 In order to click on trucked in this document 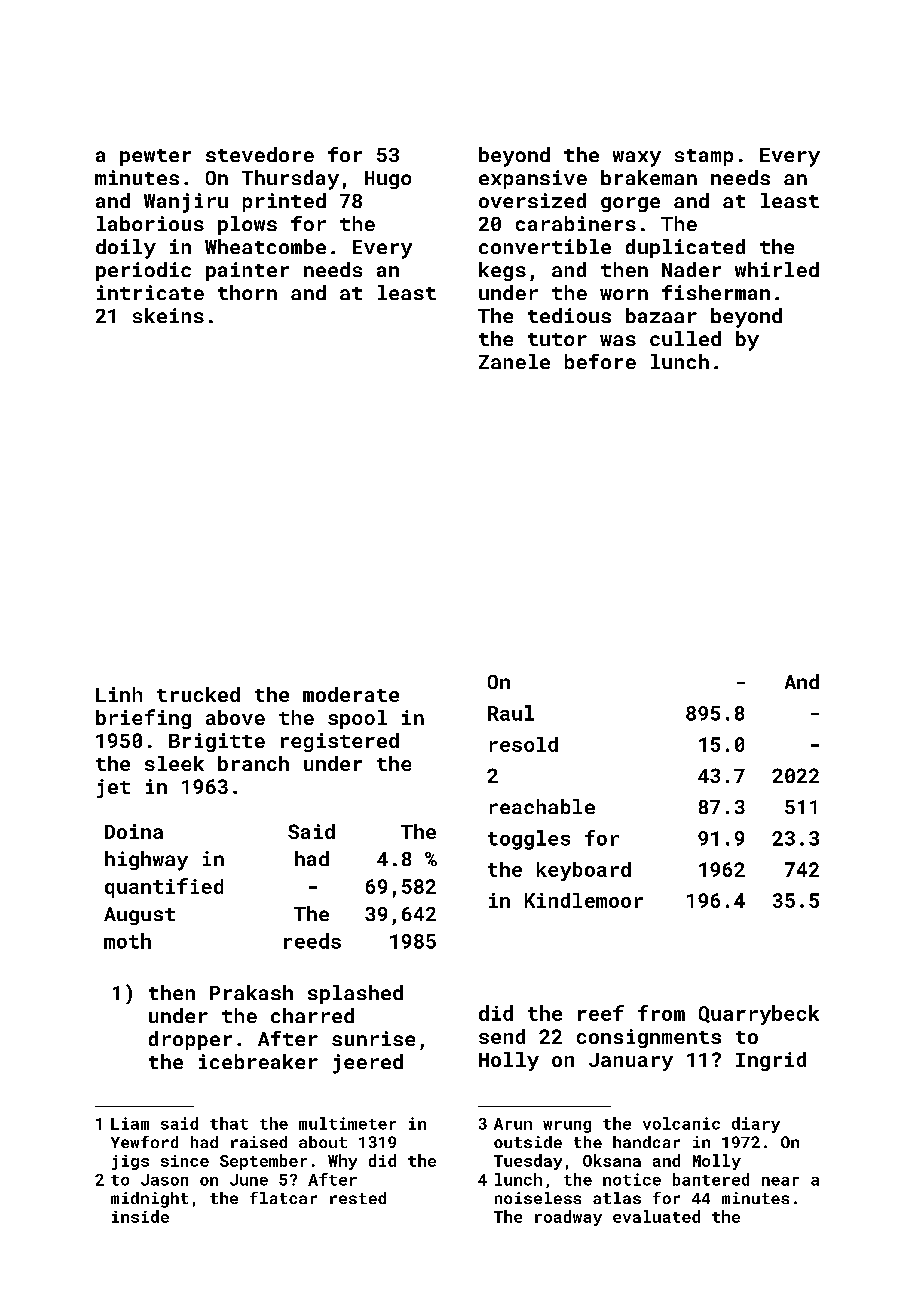, I will do `click(198, 694)`.
